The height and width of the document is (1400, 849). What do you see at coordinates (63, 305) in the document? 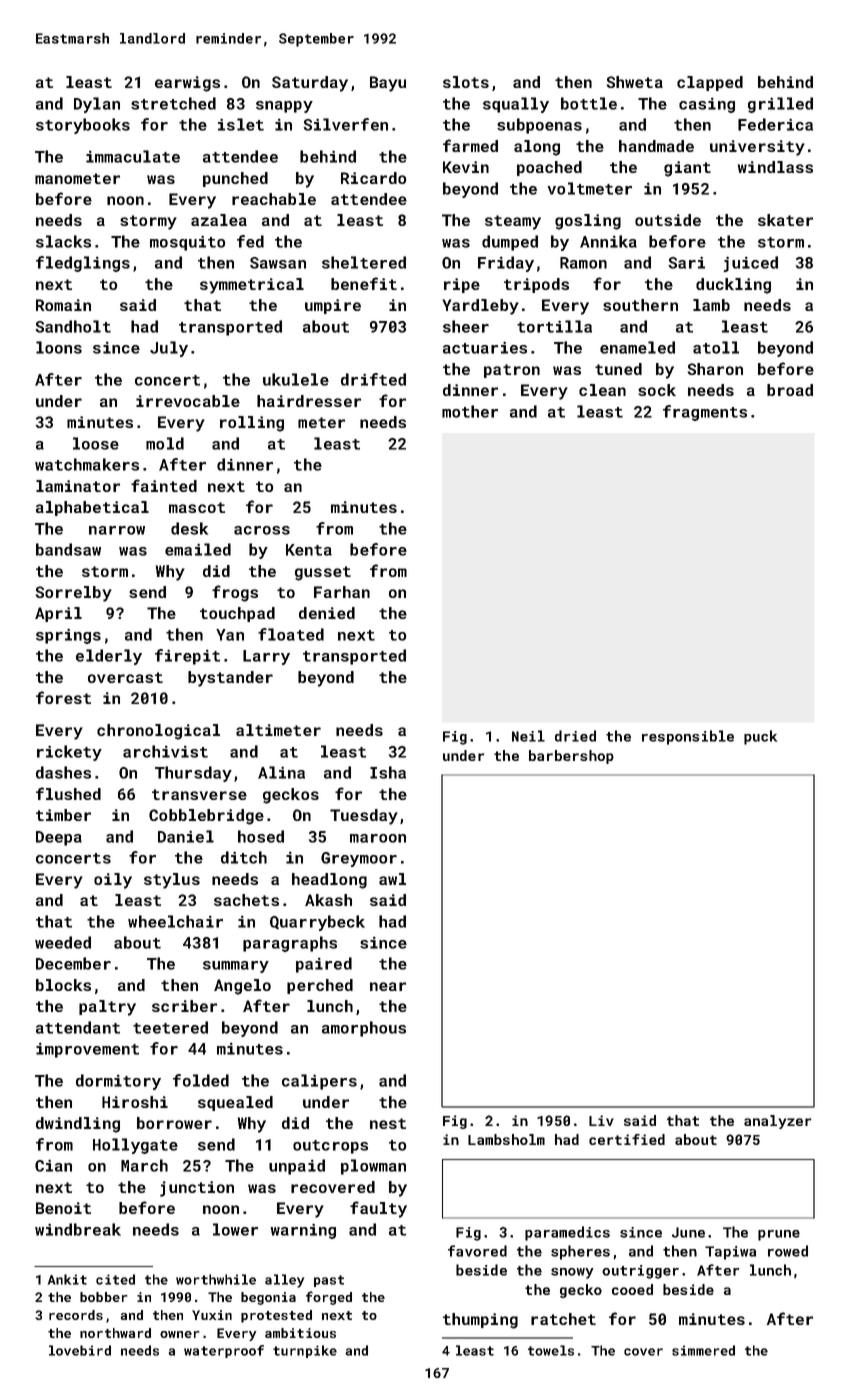
I see `Romain` at bounding box center [63, 305].
